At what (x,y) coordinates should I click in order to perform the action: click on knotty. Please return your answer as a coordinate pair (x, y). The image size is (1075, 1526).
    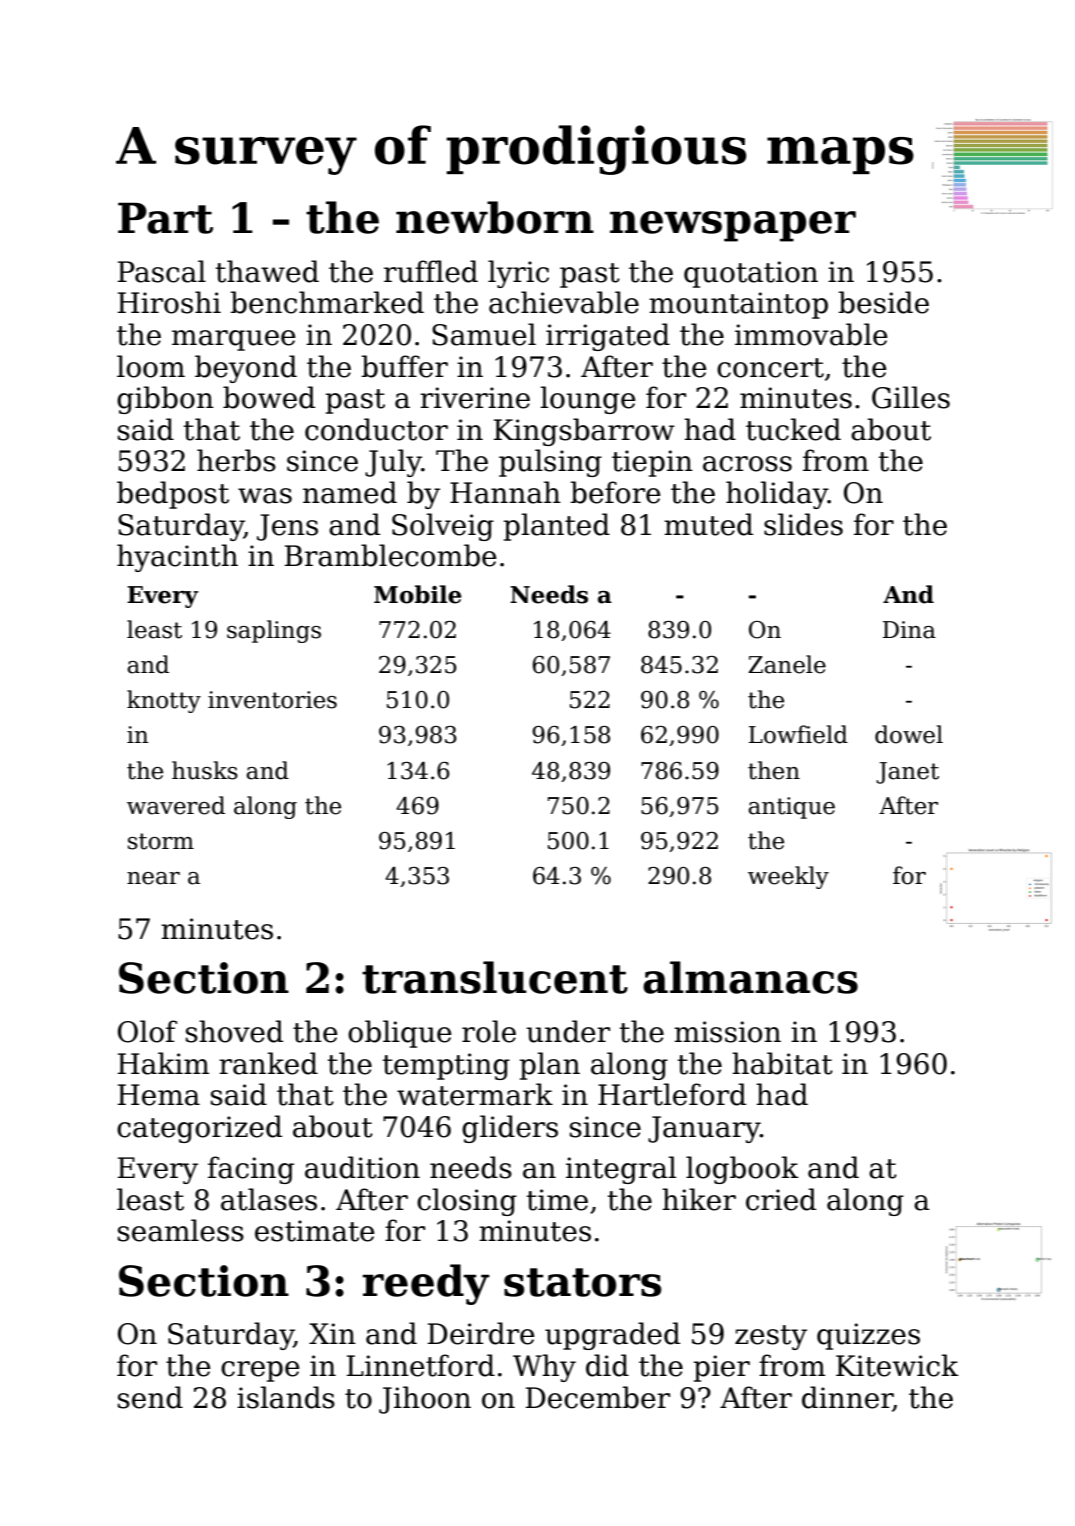
    Looking at the image, I should click on (164, 701).
